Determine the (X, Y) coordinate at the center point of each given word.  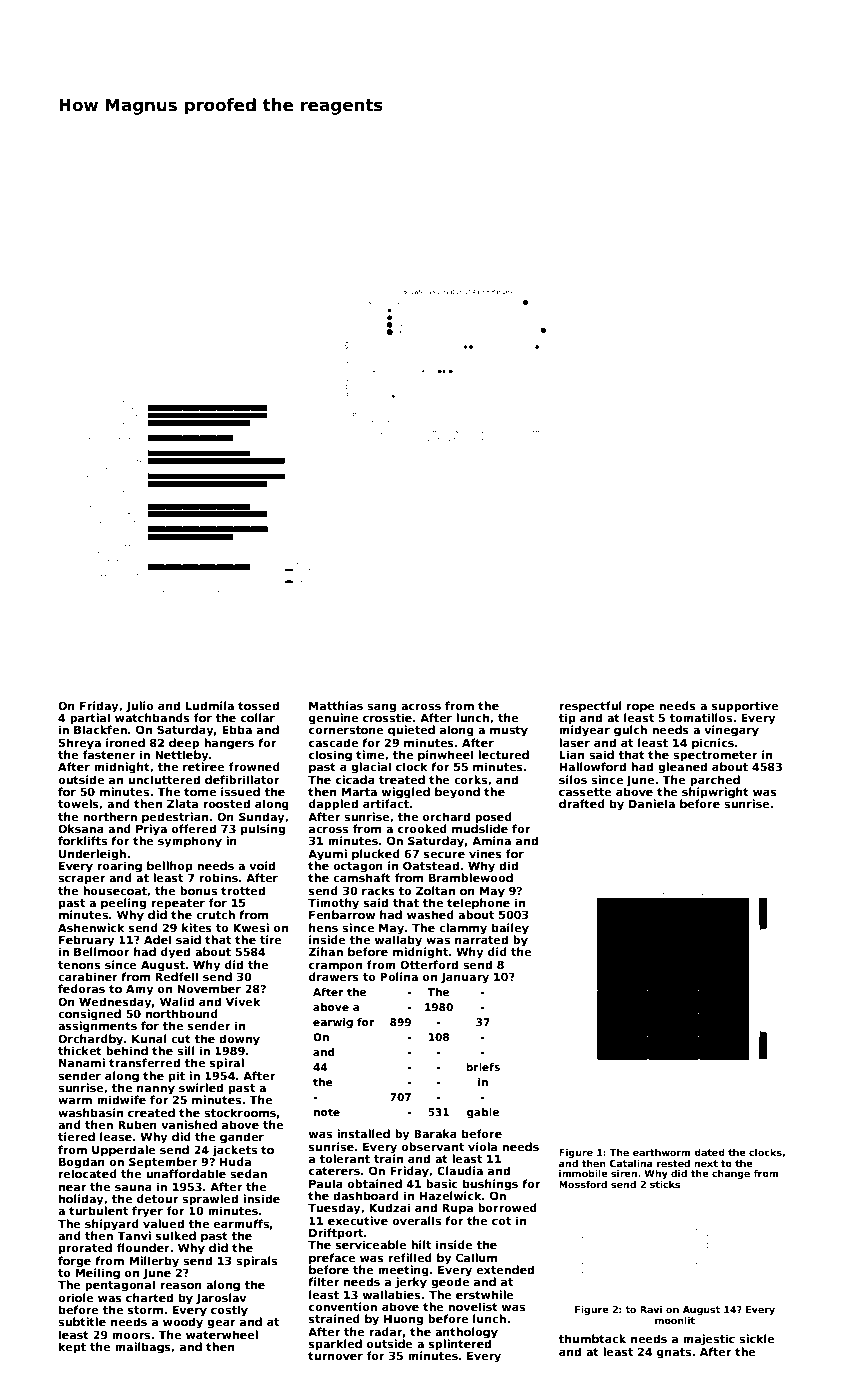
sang (381, 708)
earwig (333, 1023)
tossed (258, 705)
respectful (590, 707)
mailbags (143, 1348)
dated (709, 1152)
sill (186, 1050)
